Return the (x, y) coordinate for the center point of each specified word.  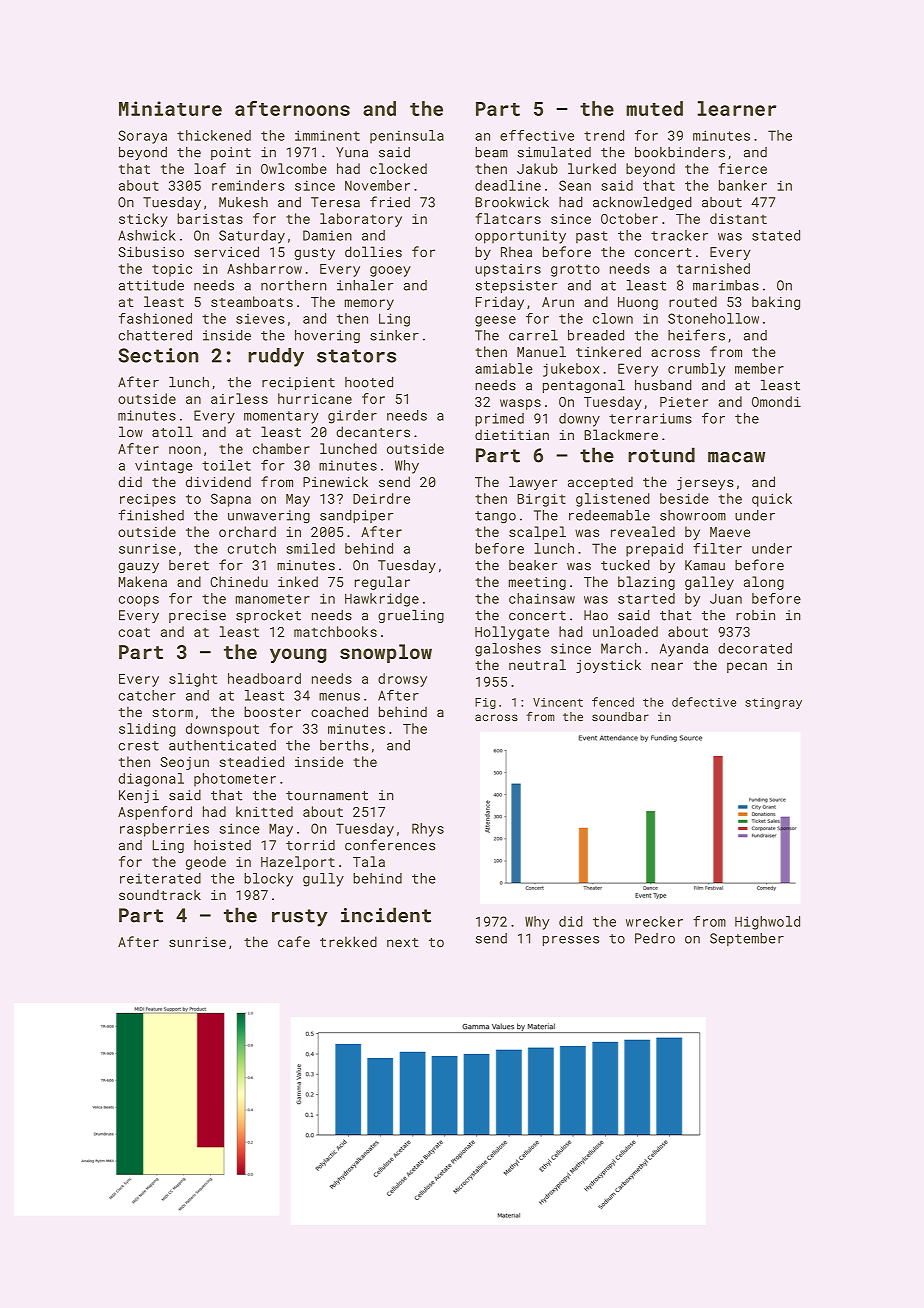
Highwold (767, 923)
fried (390, 202)
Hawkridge (382, 600)
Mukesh (243, 202)
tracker (679, 235)
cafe (294, 941)
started (646, 598)
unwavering (269, 517)
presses (571, 941)
